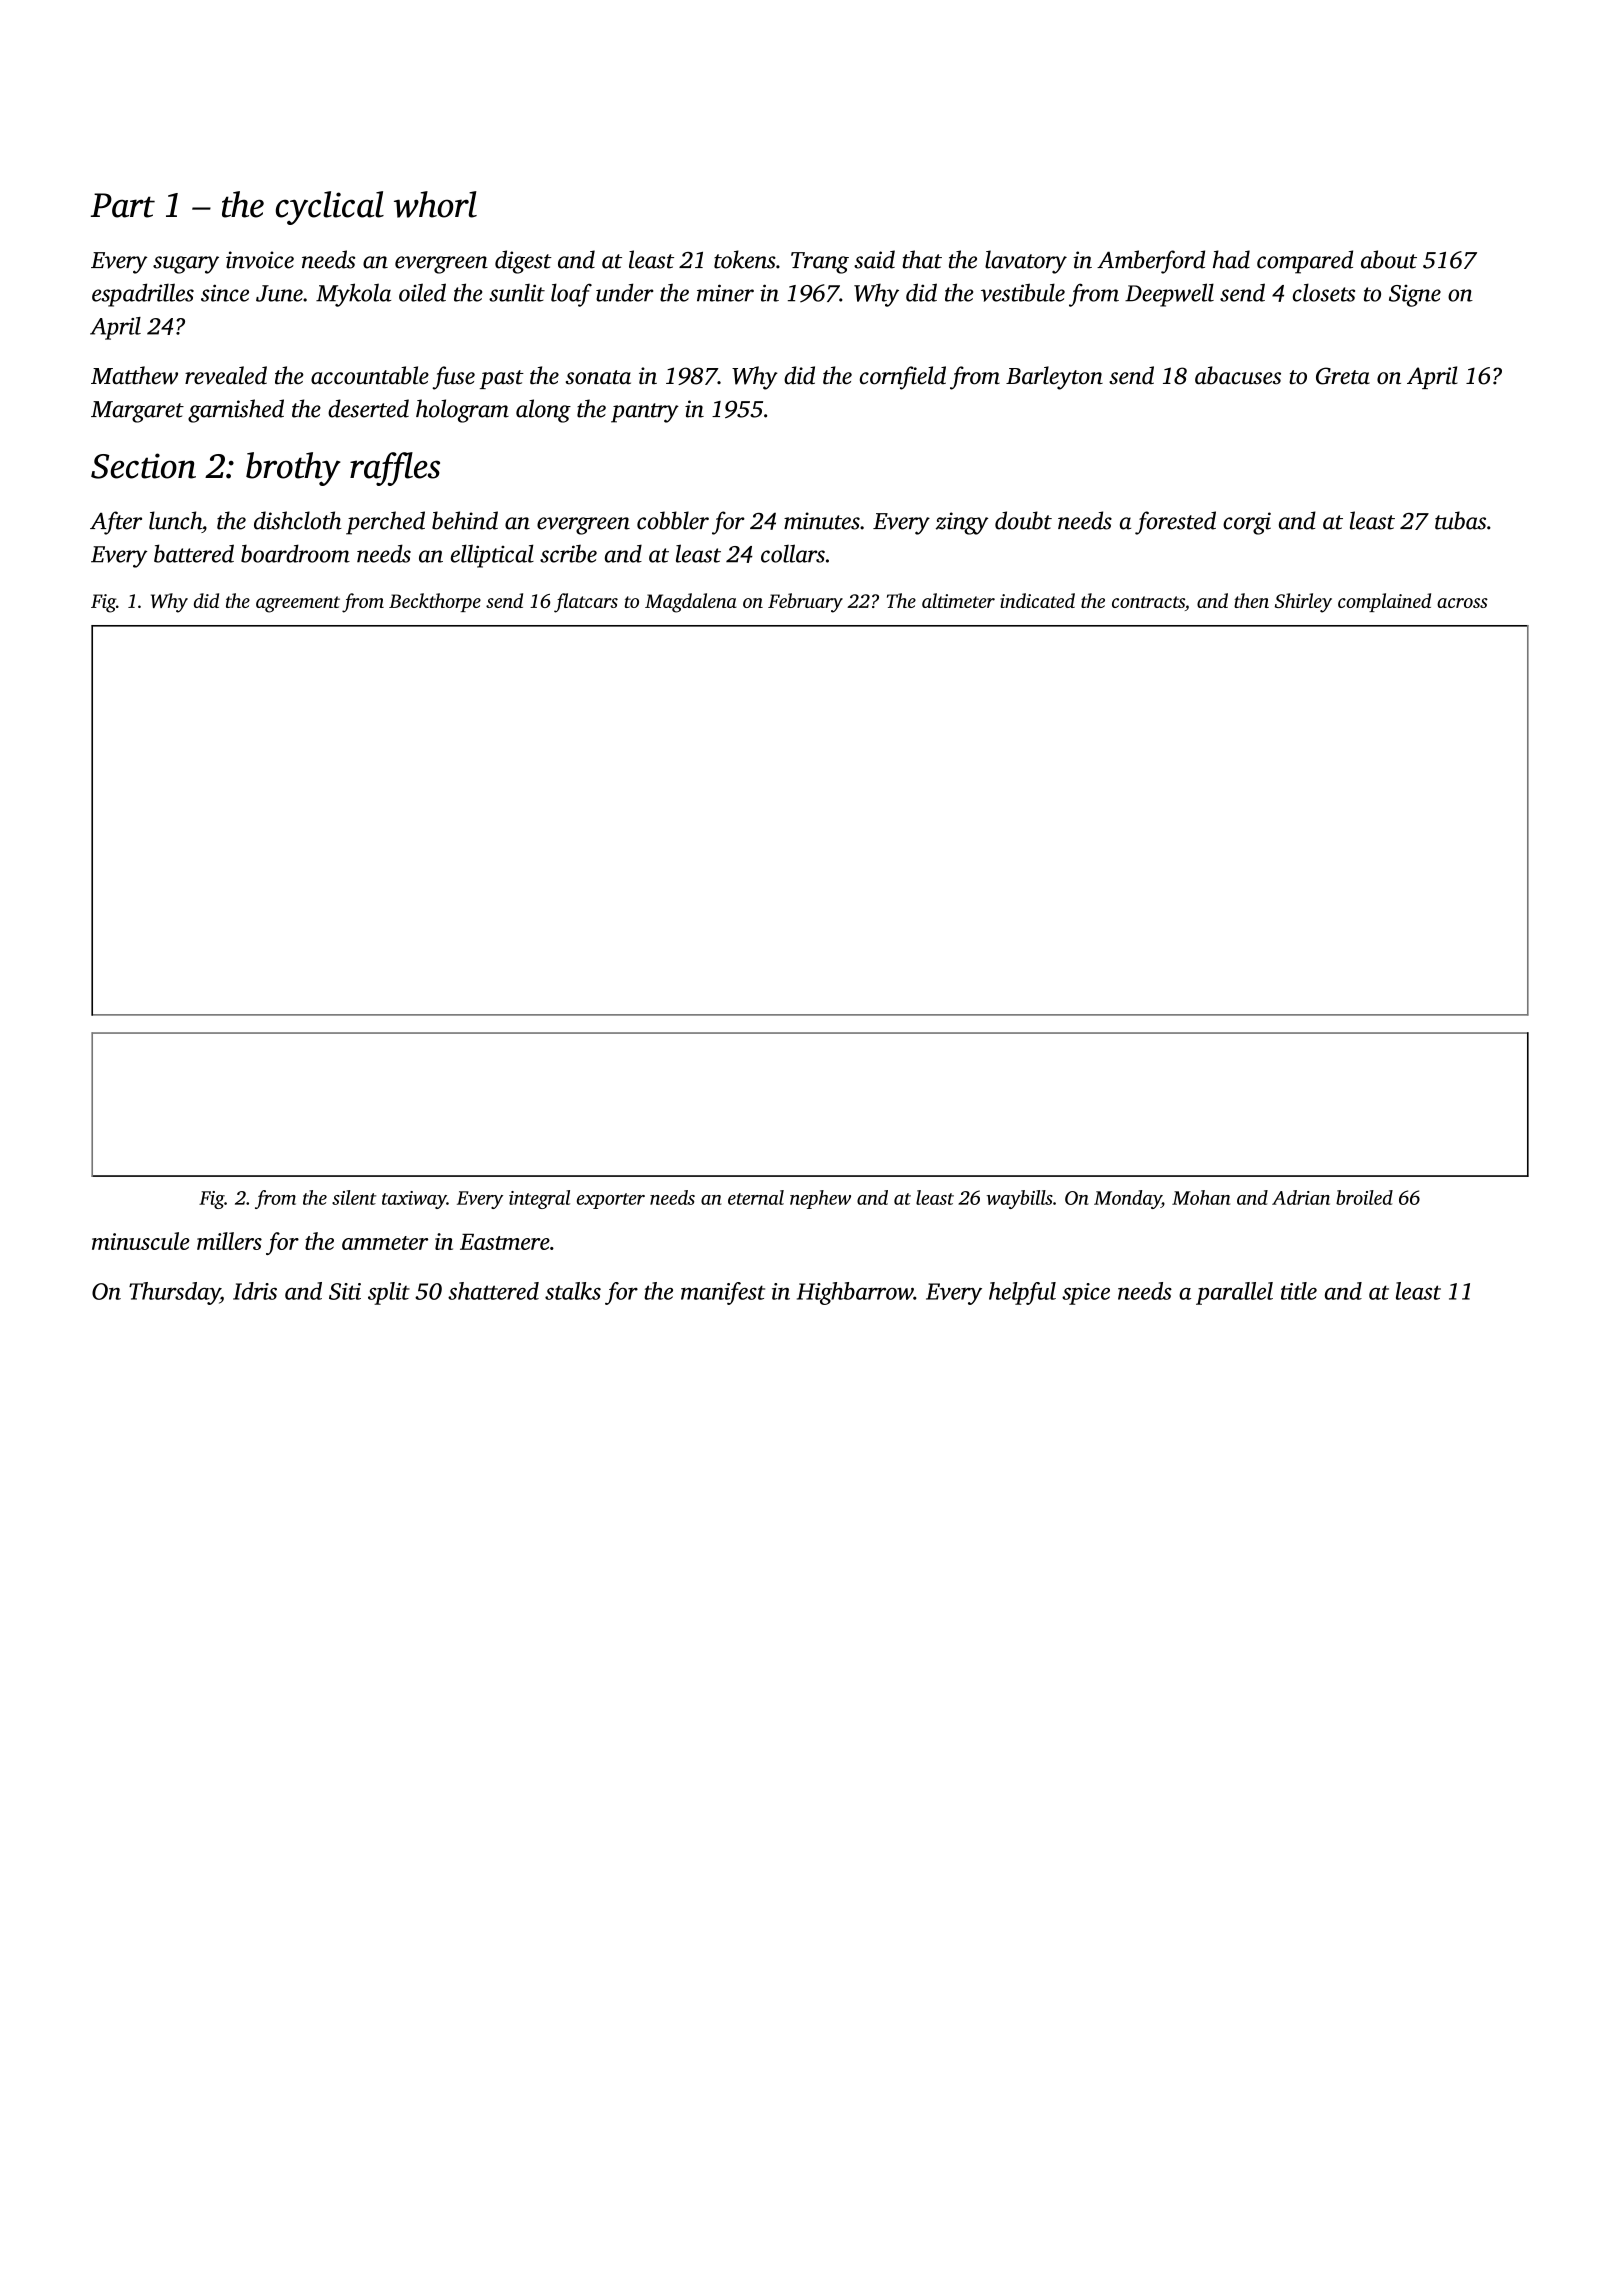 The width and height of the image is (1620, 2292). What do you see at coordinates (1303, 603) in the image?
I see `Shirley` at bounding box center [1303, 603].
